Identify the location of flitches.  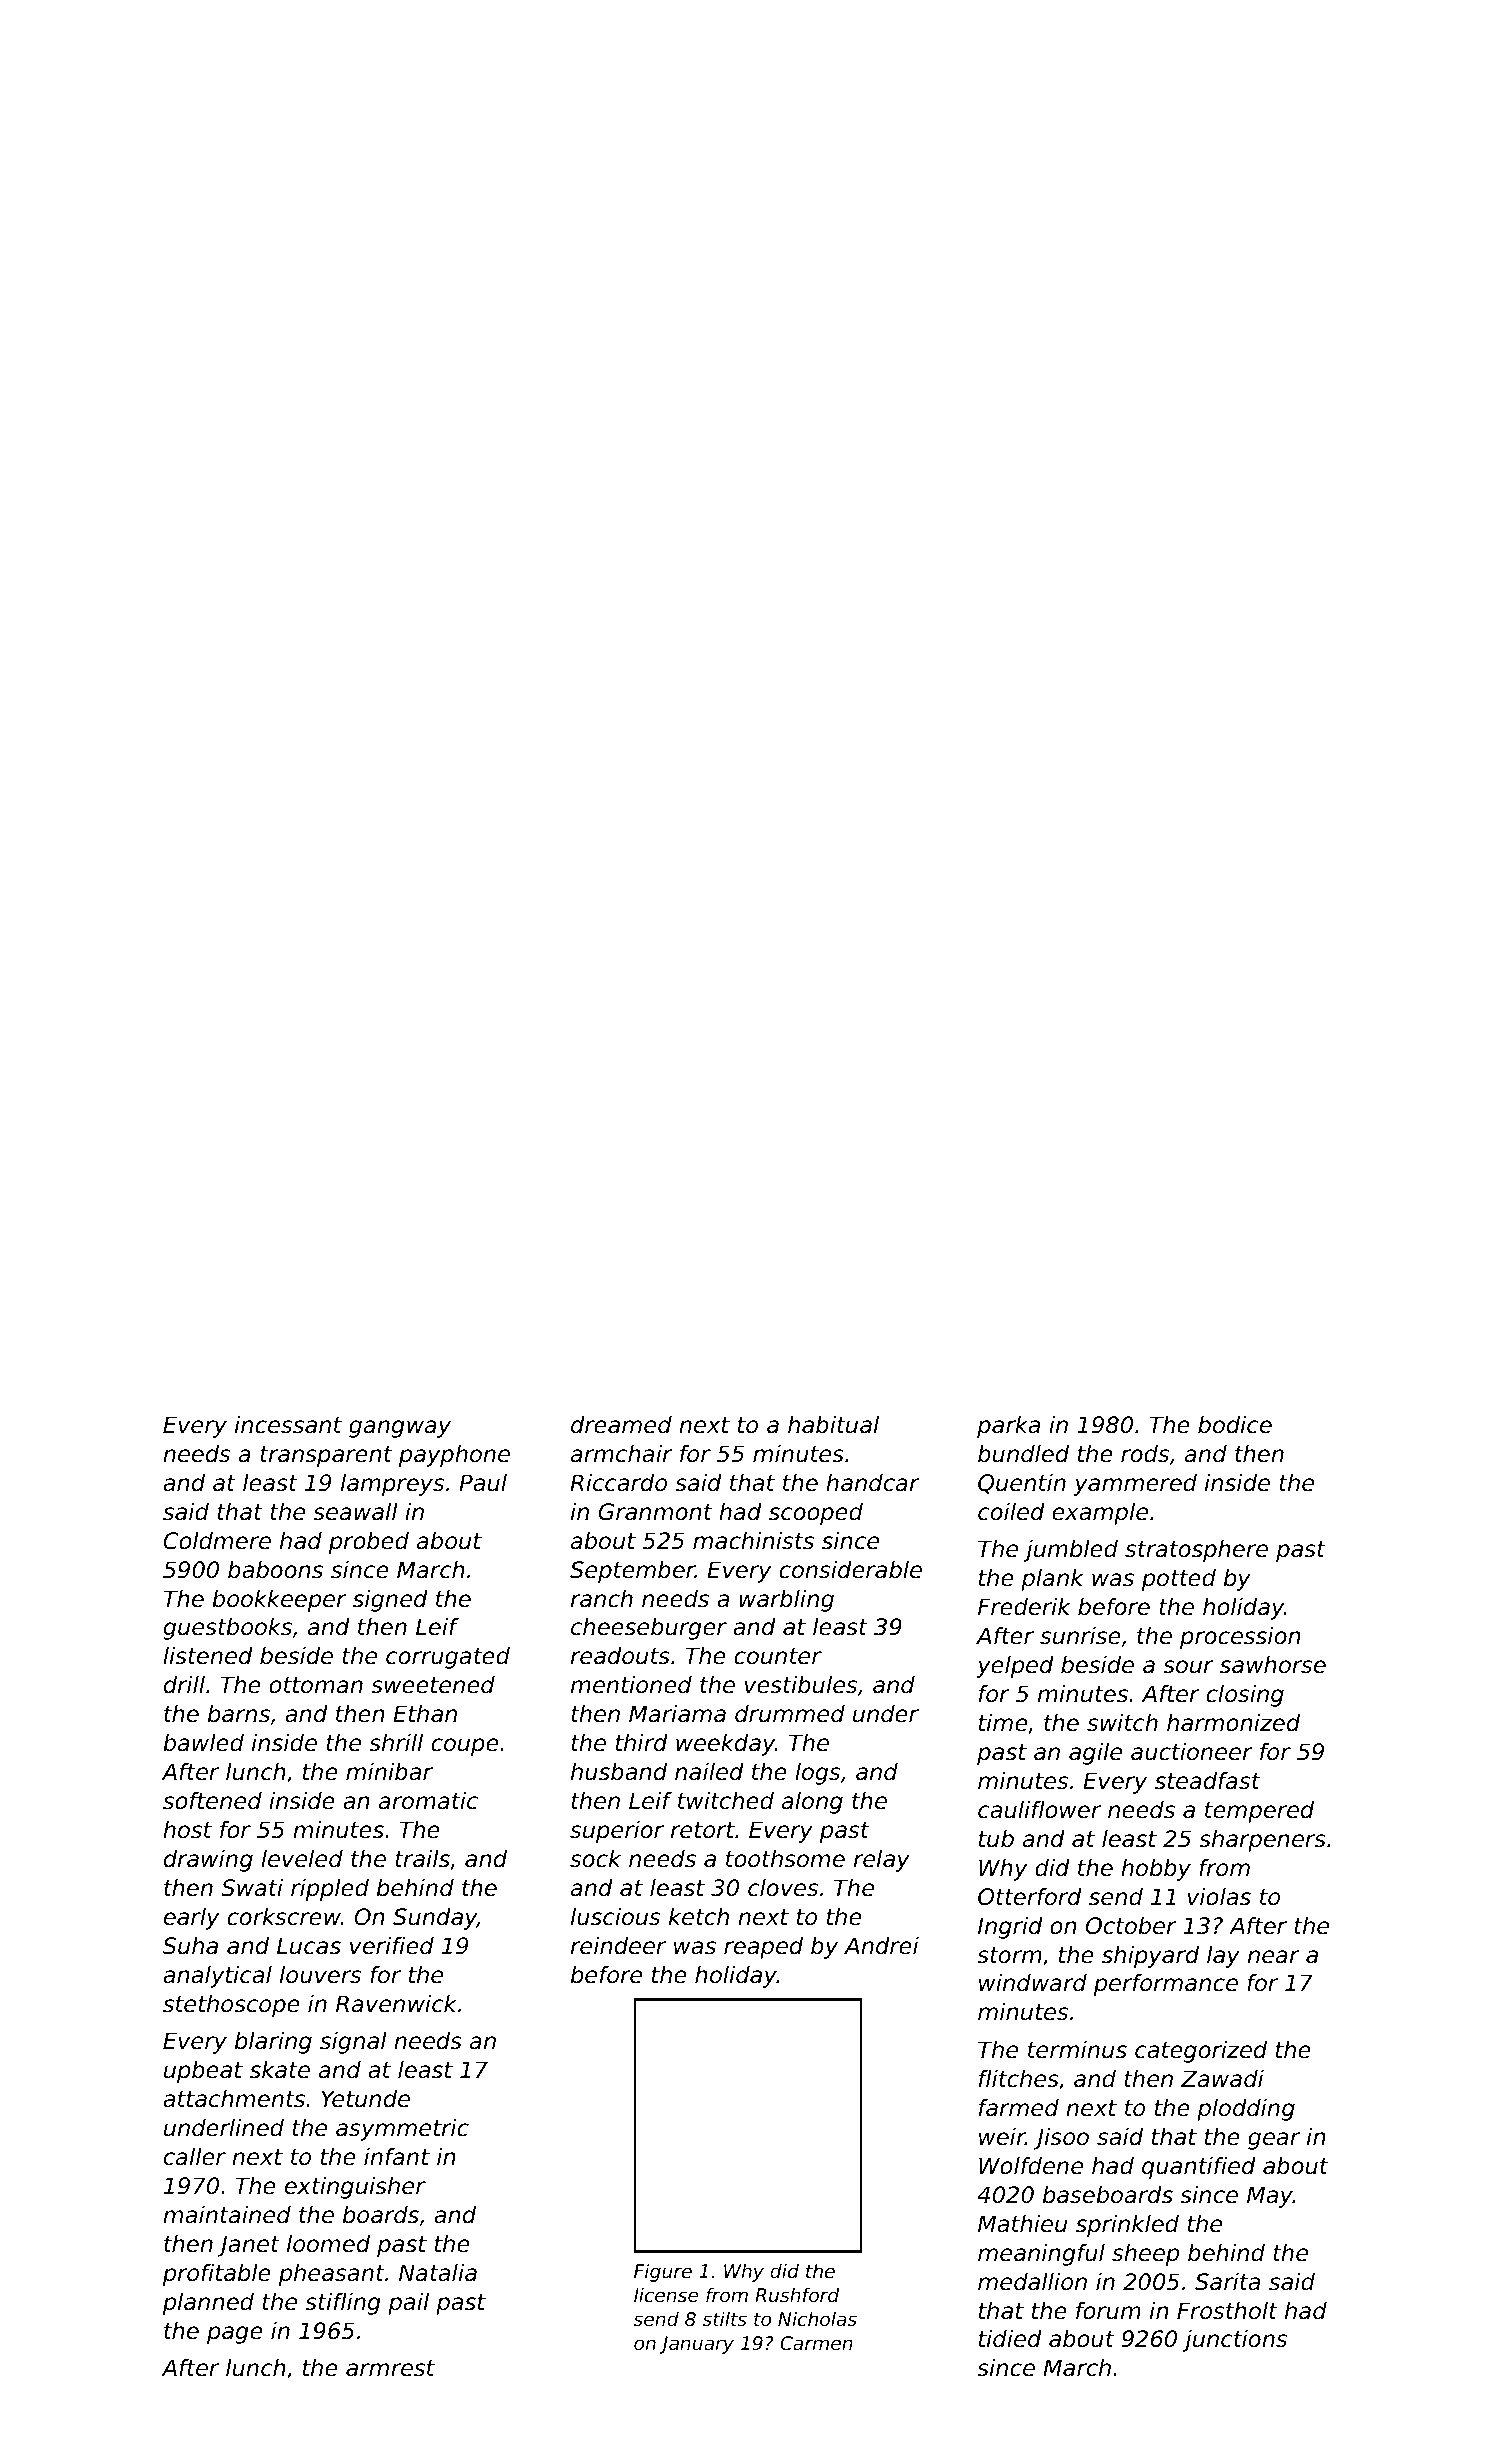
(1019, 2079).
